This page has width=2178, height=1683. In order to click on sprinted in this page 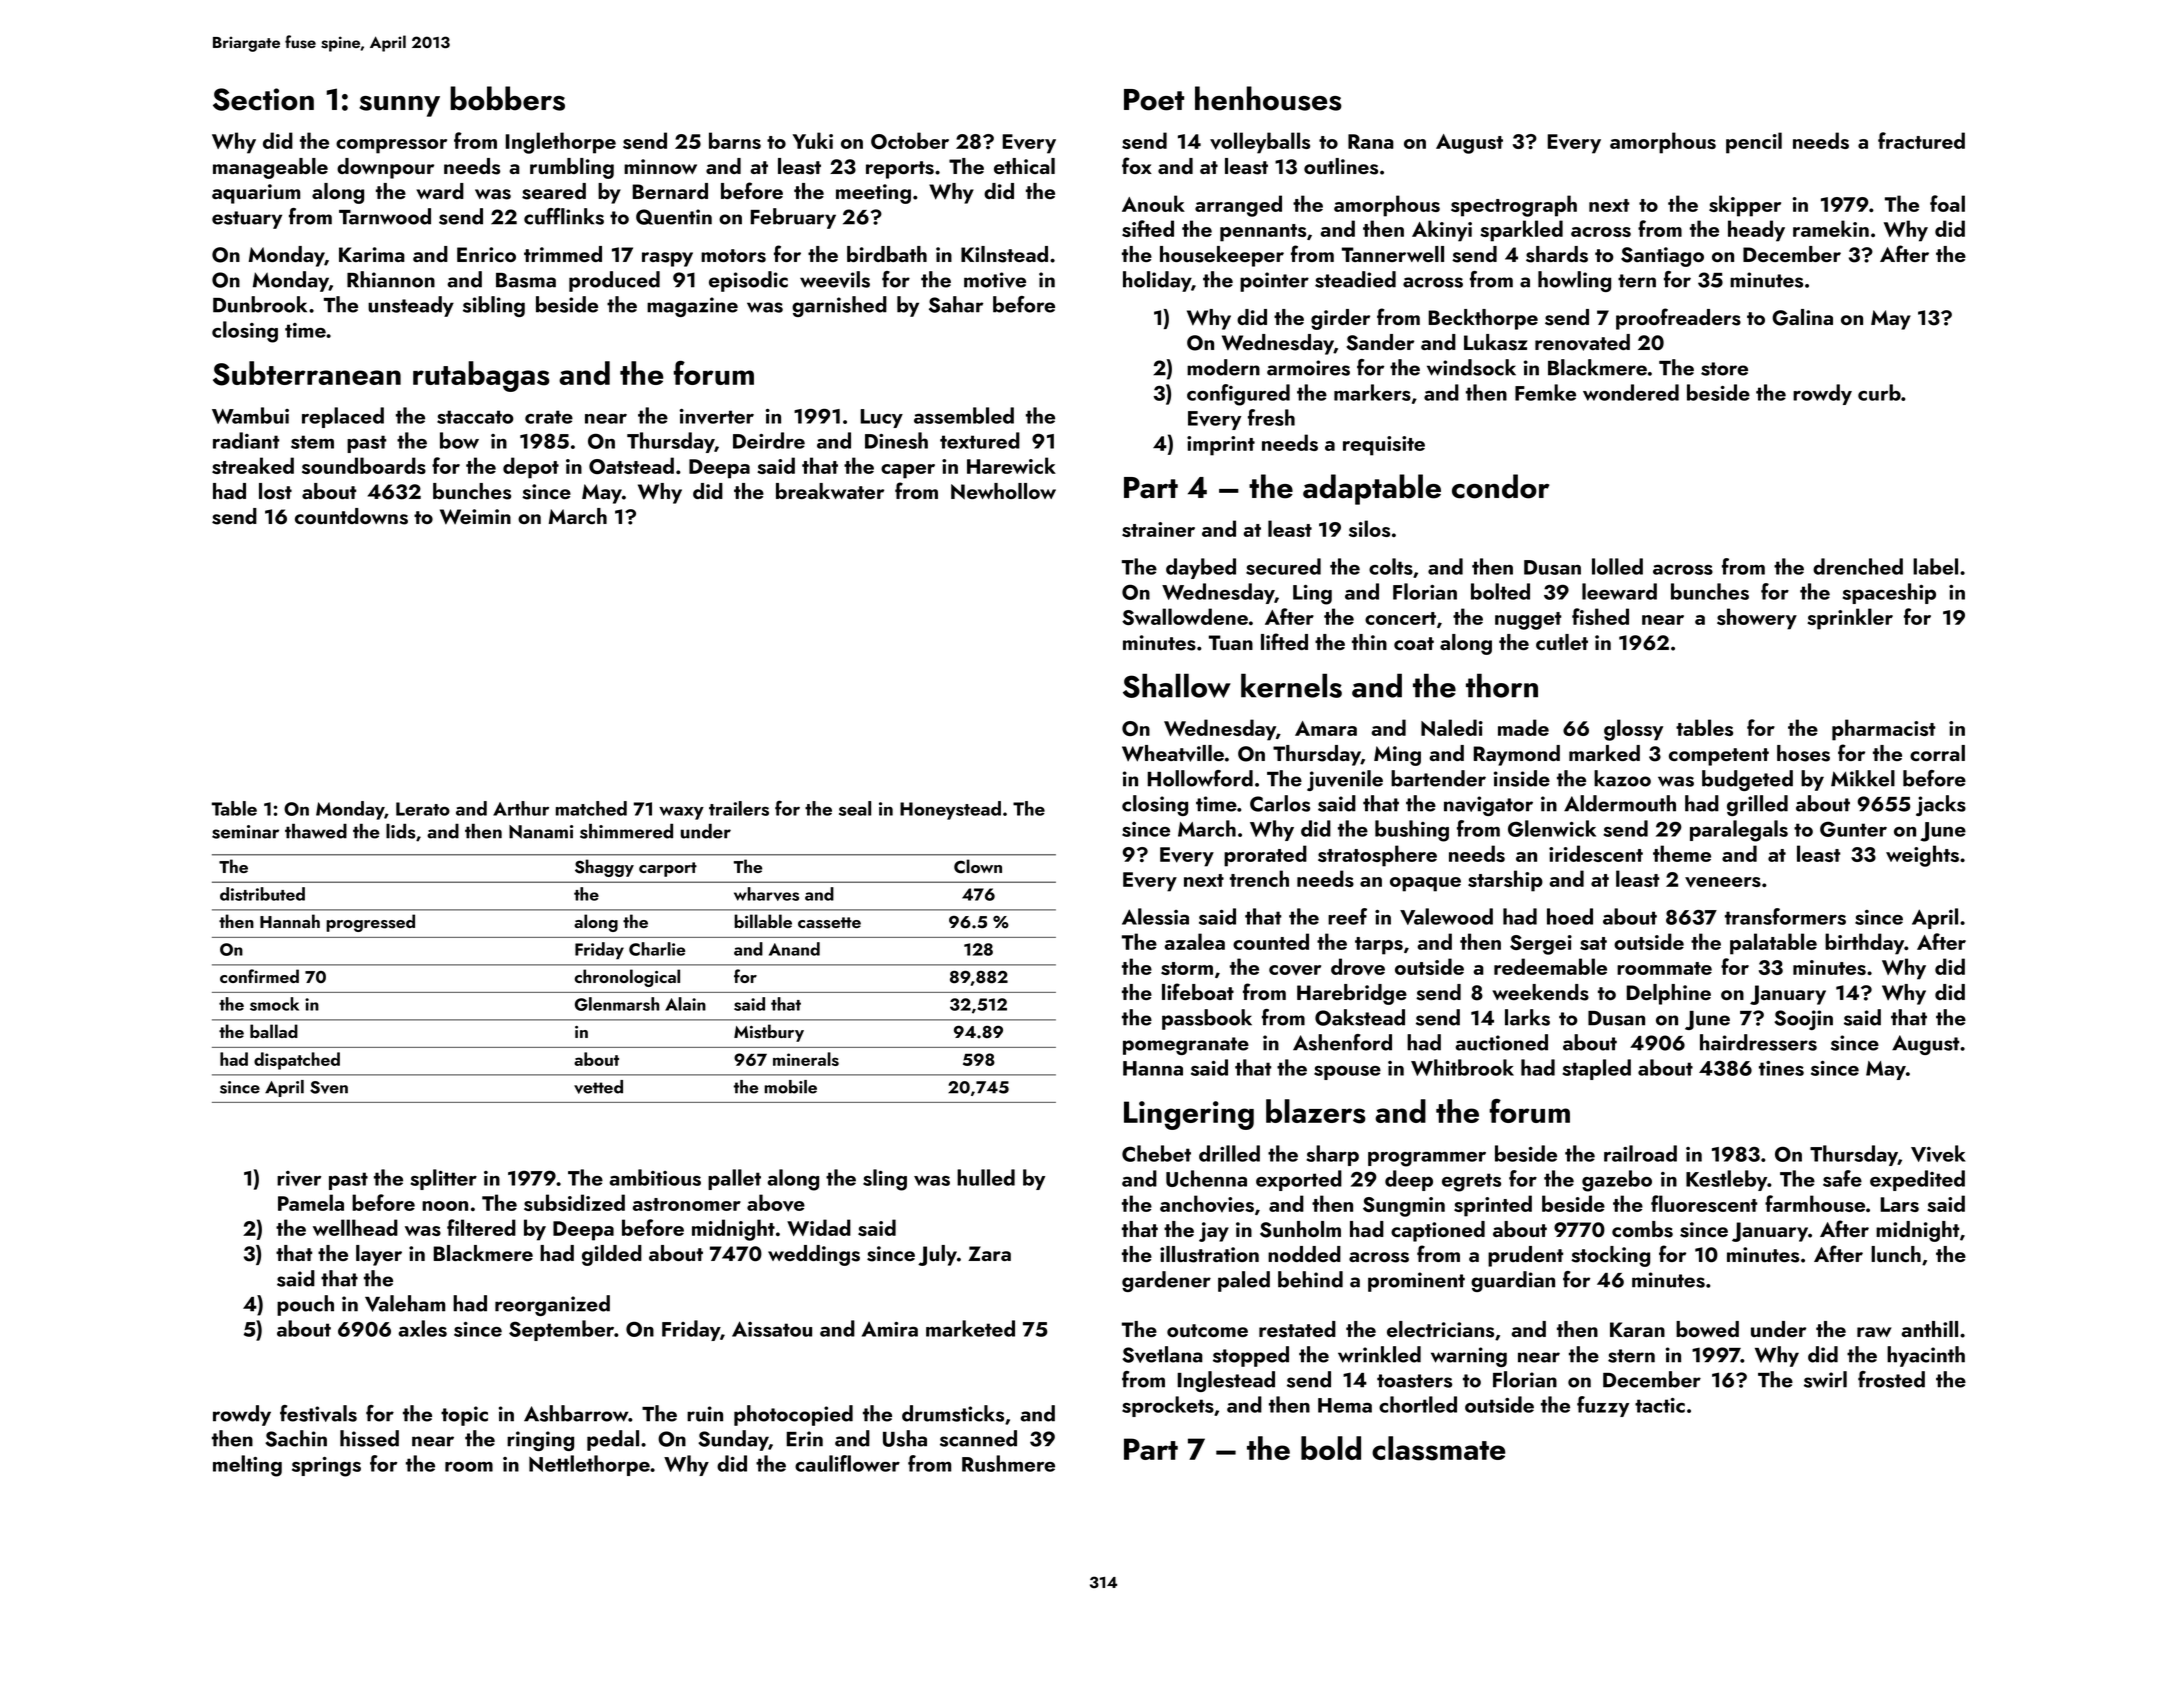, I will do `click(1493, 1206)`.
